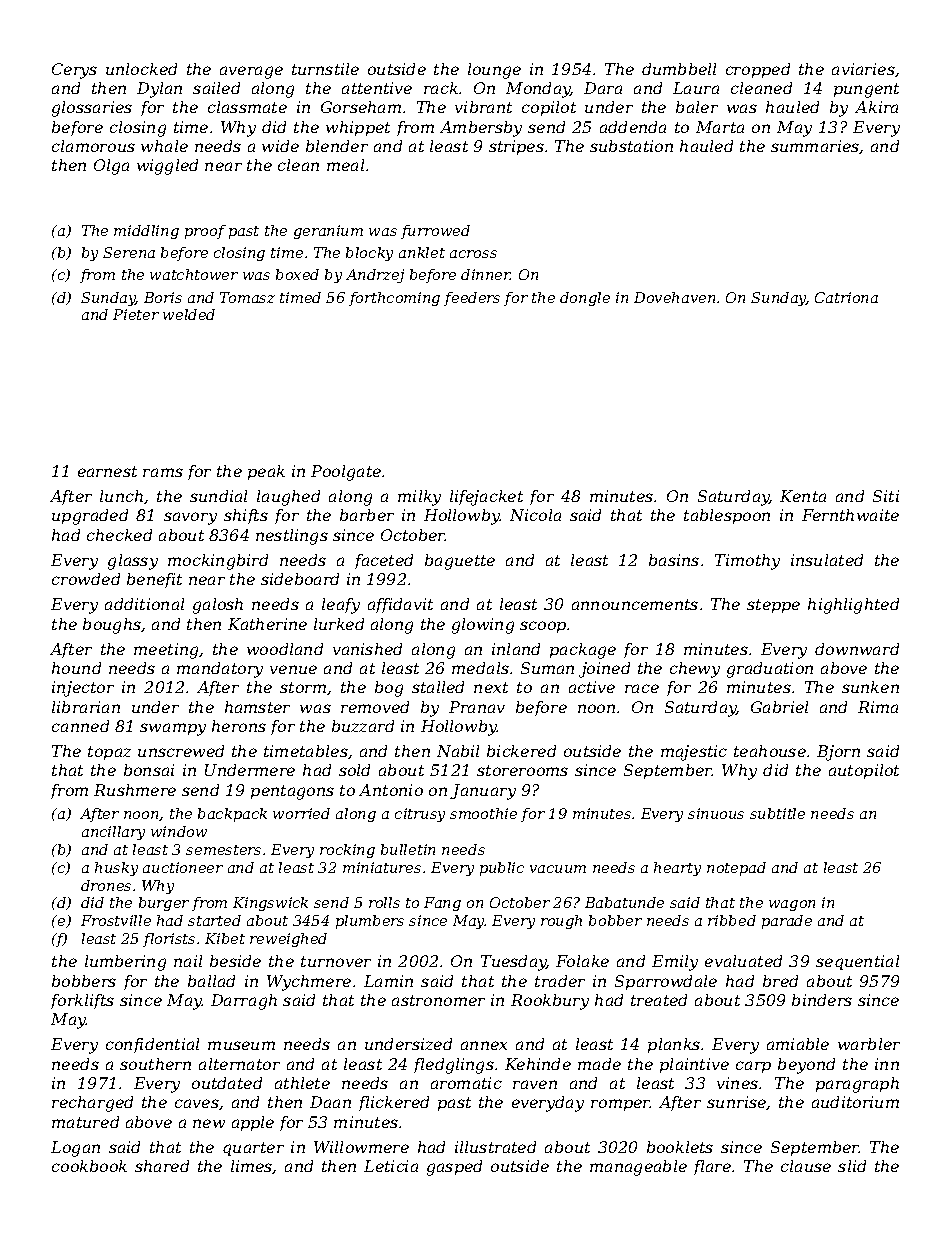  What do you see at coordinates (585, 299) in the screenshot?
I see `dongle` at bounding box center [585, 299].
